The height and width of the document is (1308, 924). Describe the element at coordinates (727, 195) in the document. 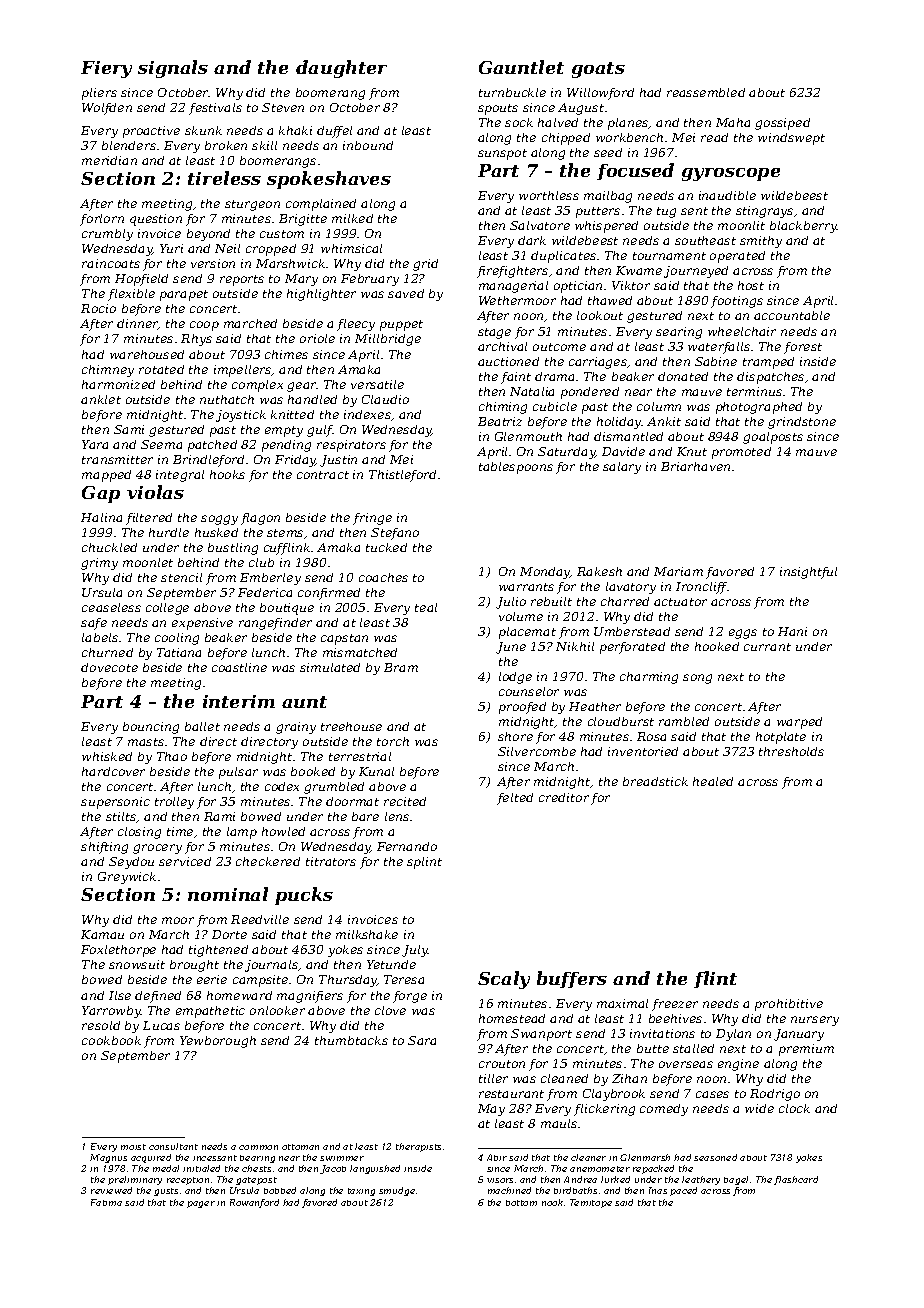

I see `inaudible` at that location.
